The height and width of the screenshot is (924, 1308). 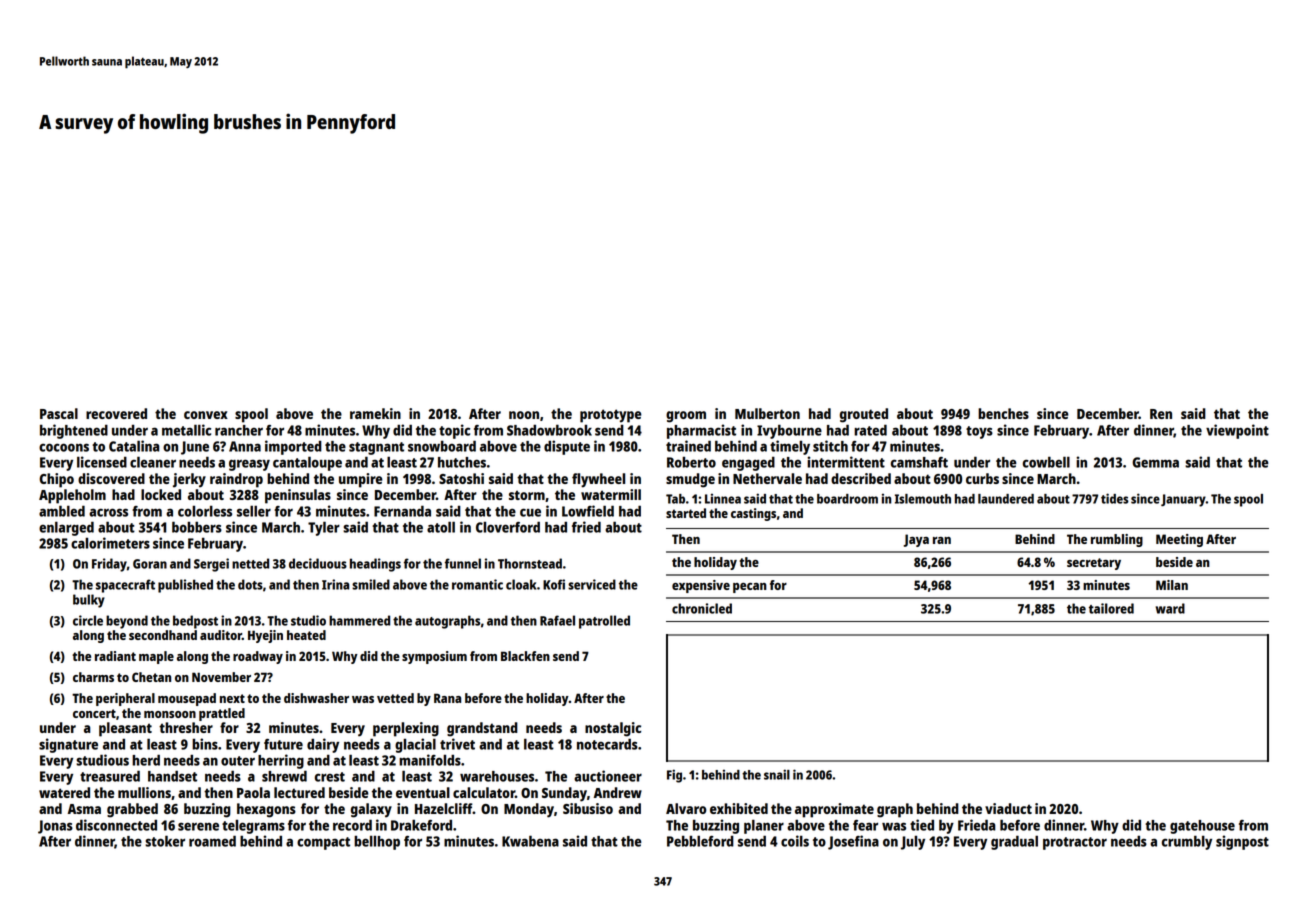 I want to click on secretary, so click(x=1094, y=564).
